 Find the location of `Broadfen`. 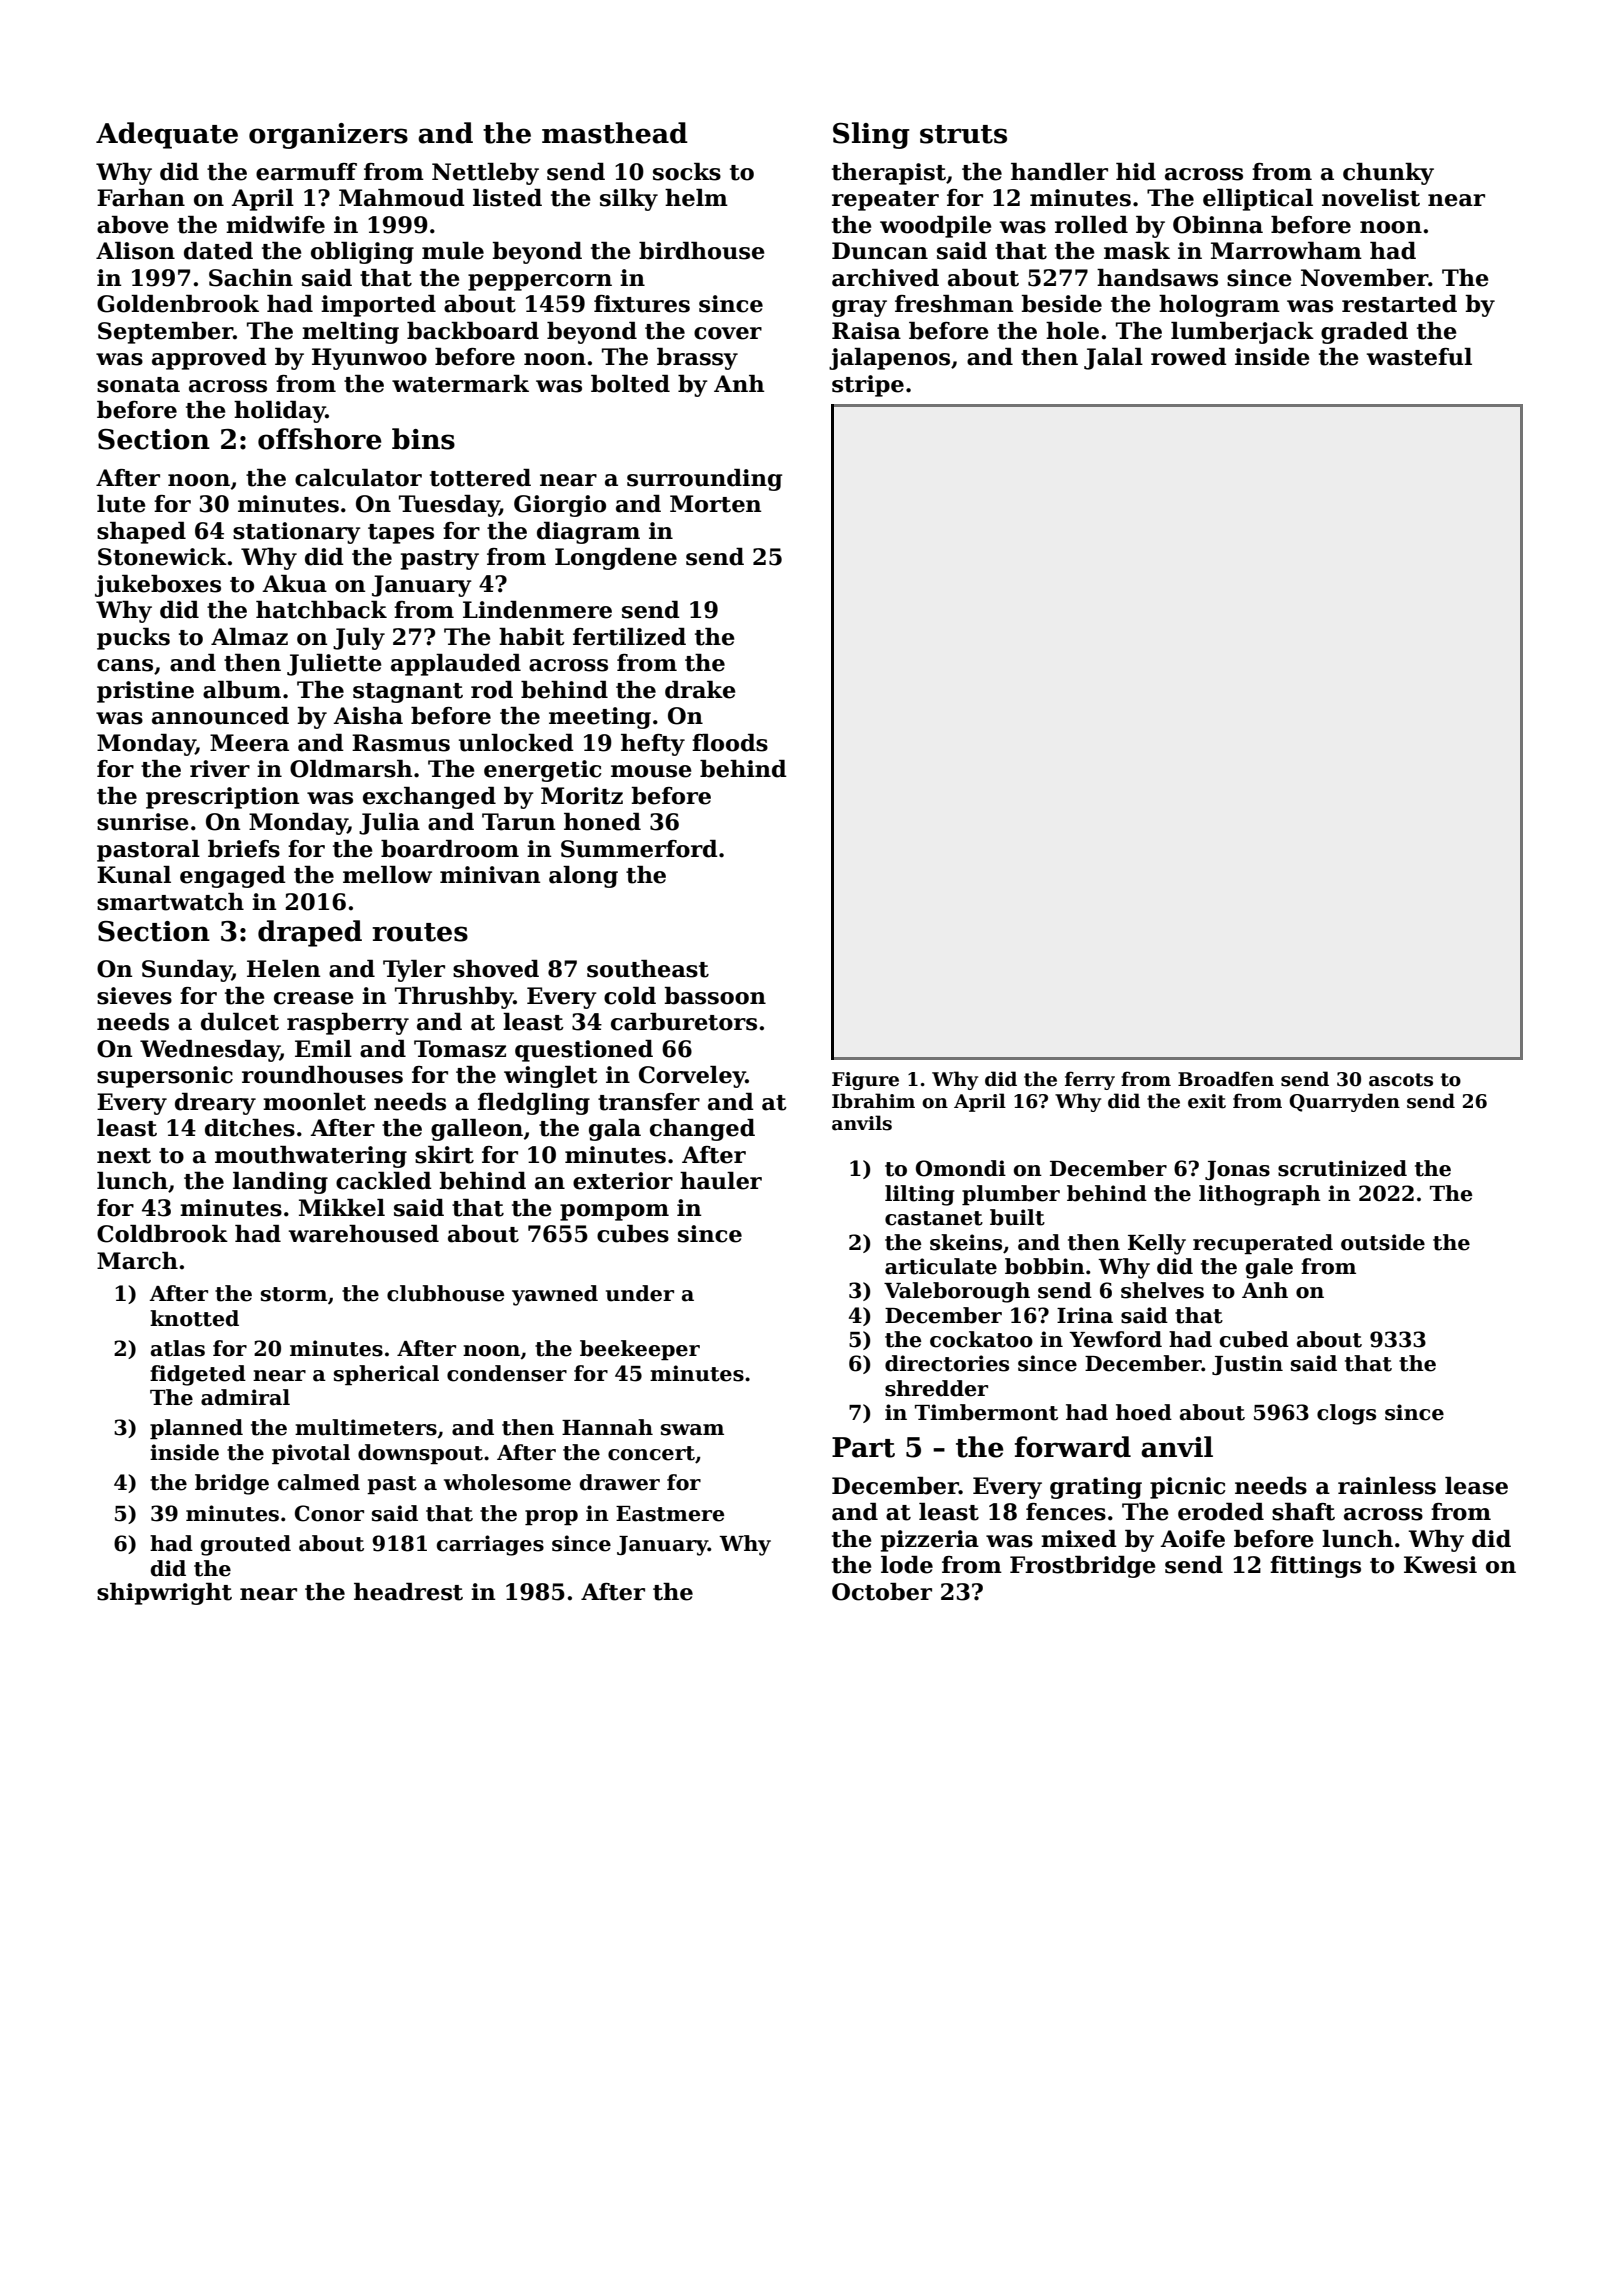

Broadfen is located at coordinates (1226, 1079).
